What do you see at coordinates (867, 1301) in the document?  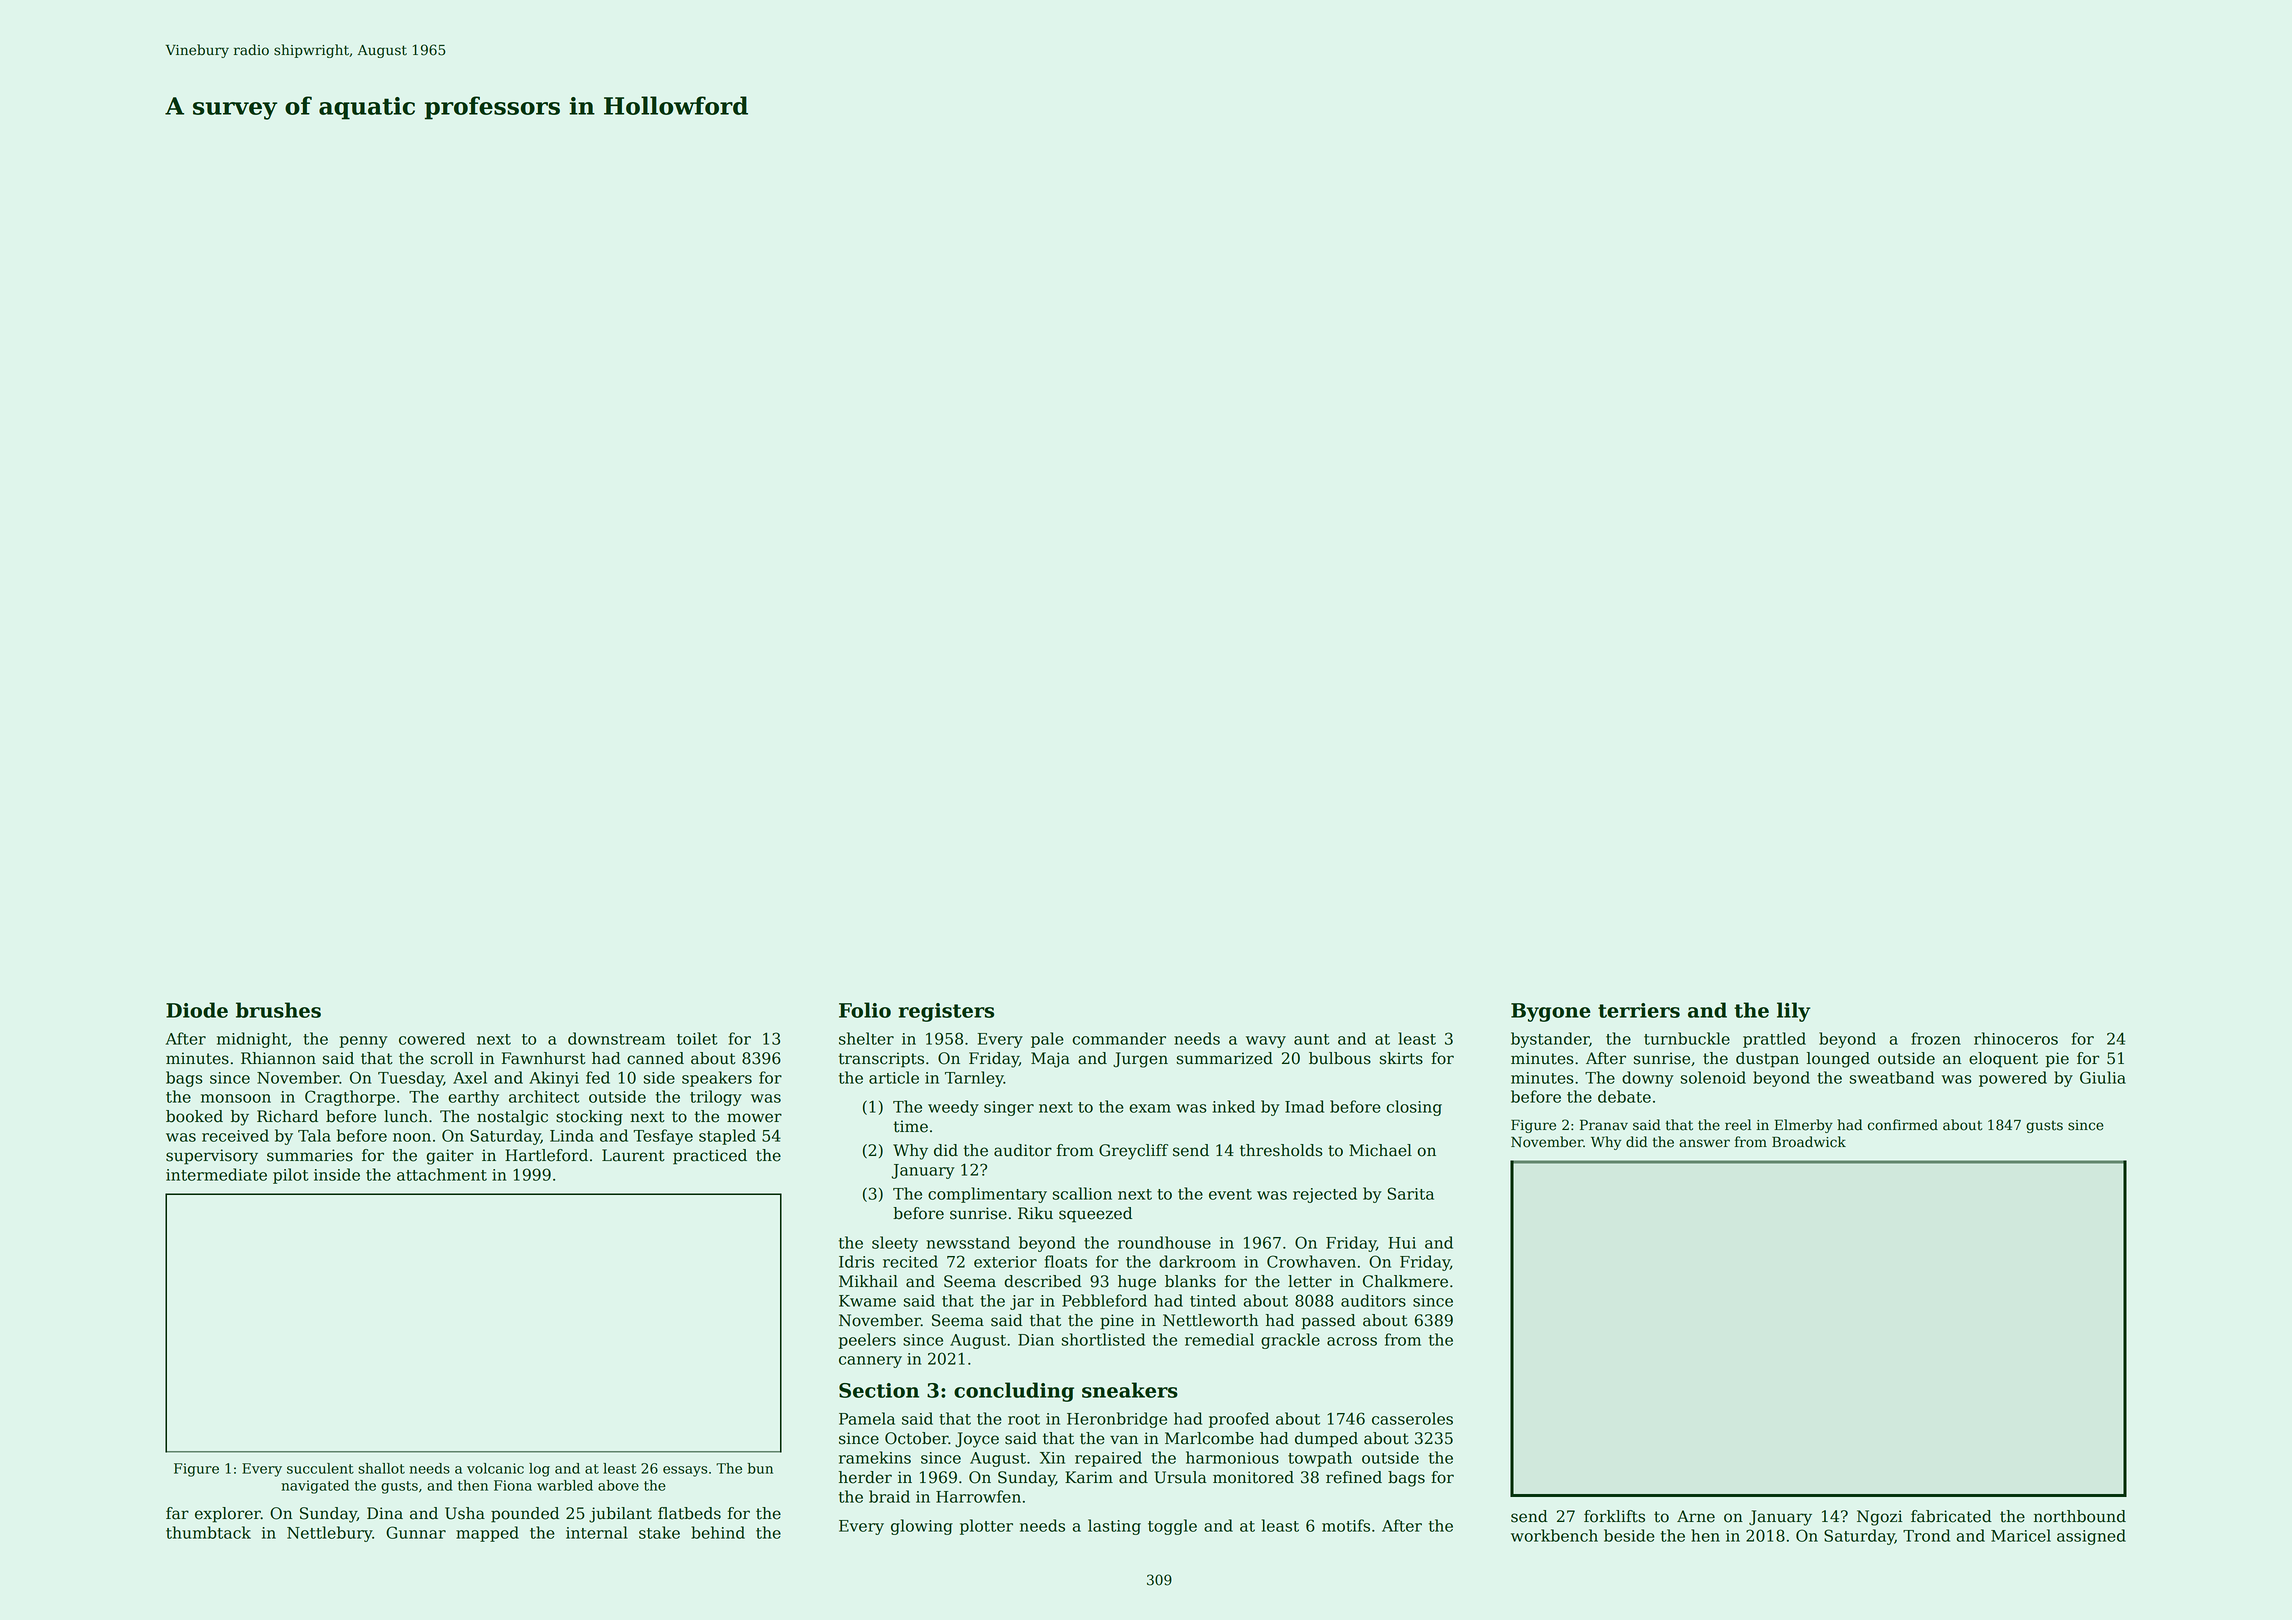 I see `Kwame` at bounding box center [867, 1301].
